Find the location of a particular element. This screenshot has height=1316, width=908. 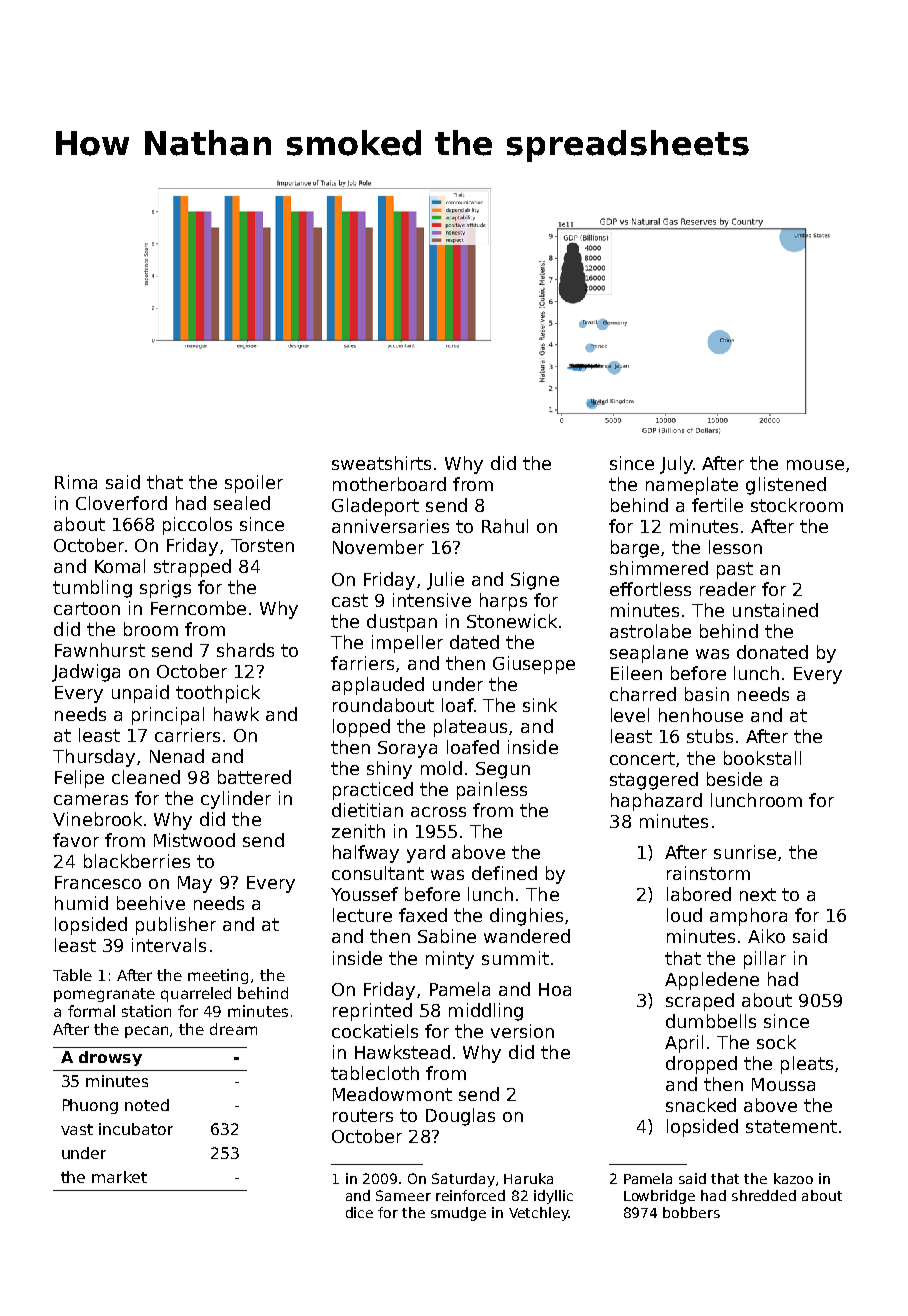

Phuong is located at coordinates (90, 1106).
